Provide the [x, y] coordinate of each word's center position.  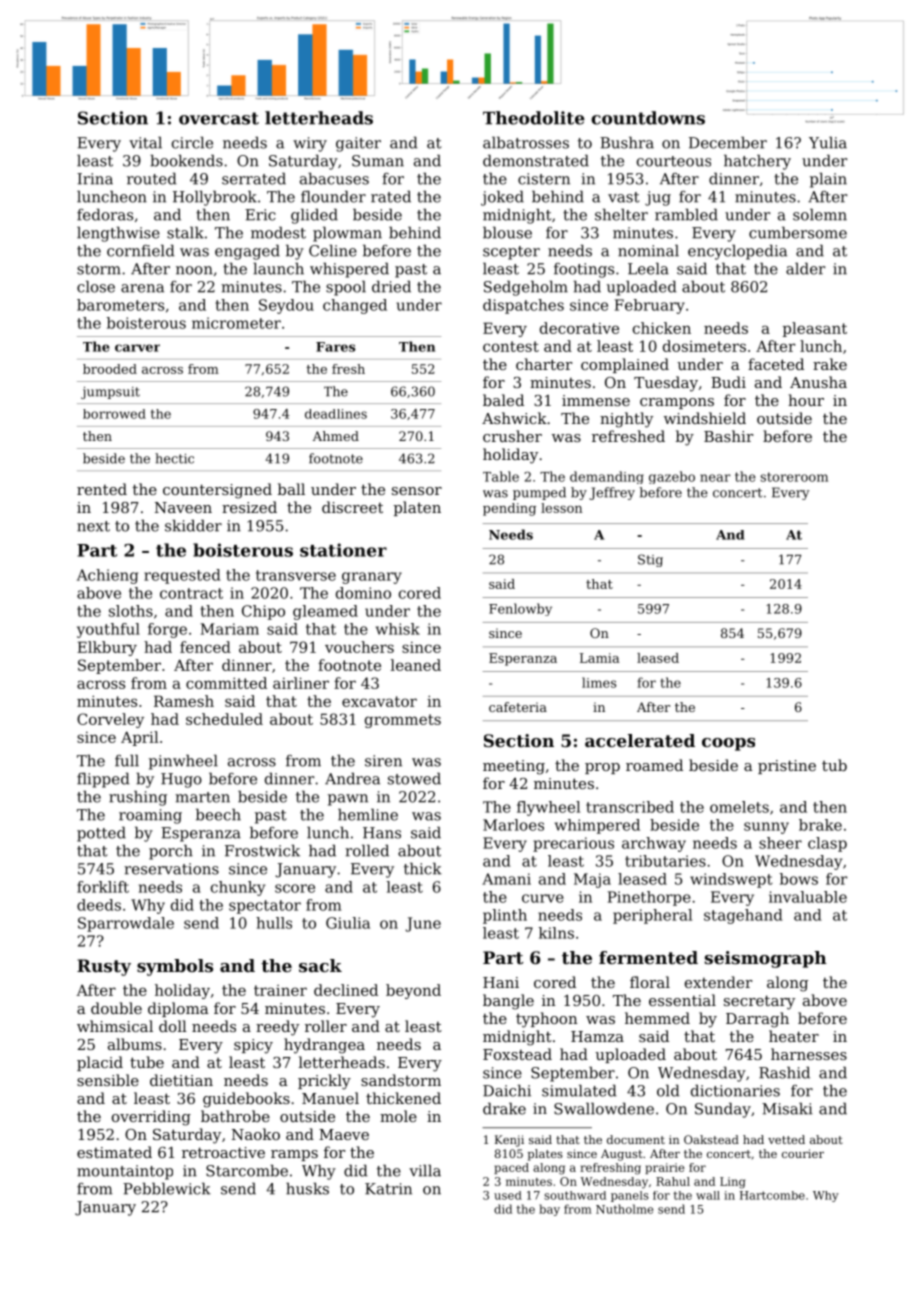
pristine [787, 767]
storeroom [794, 477]
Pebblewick [167, 1188]
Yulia [828, 142]
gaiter [358, 144]
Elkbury [107, 648]
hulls [274, 923]
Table [501, 476]
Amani [506, 879]
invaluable [808, 897]
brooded [110, 369]
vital [145, 142]
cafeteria [518, 707]
